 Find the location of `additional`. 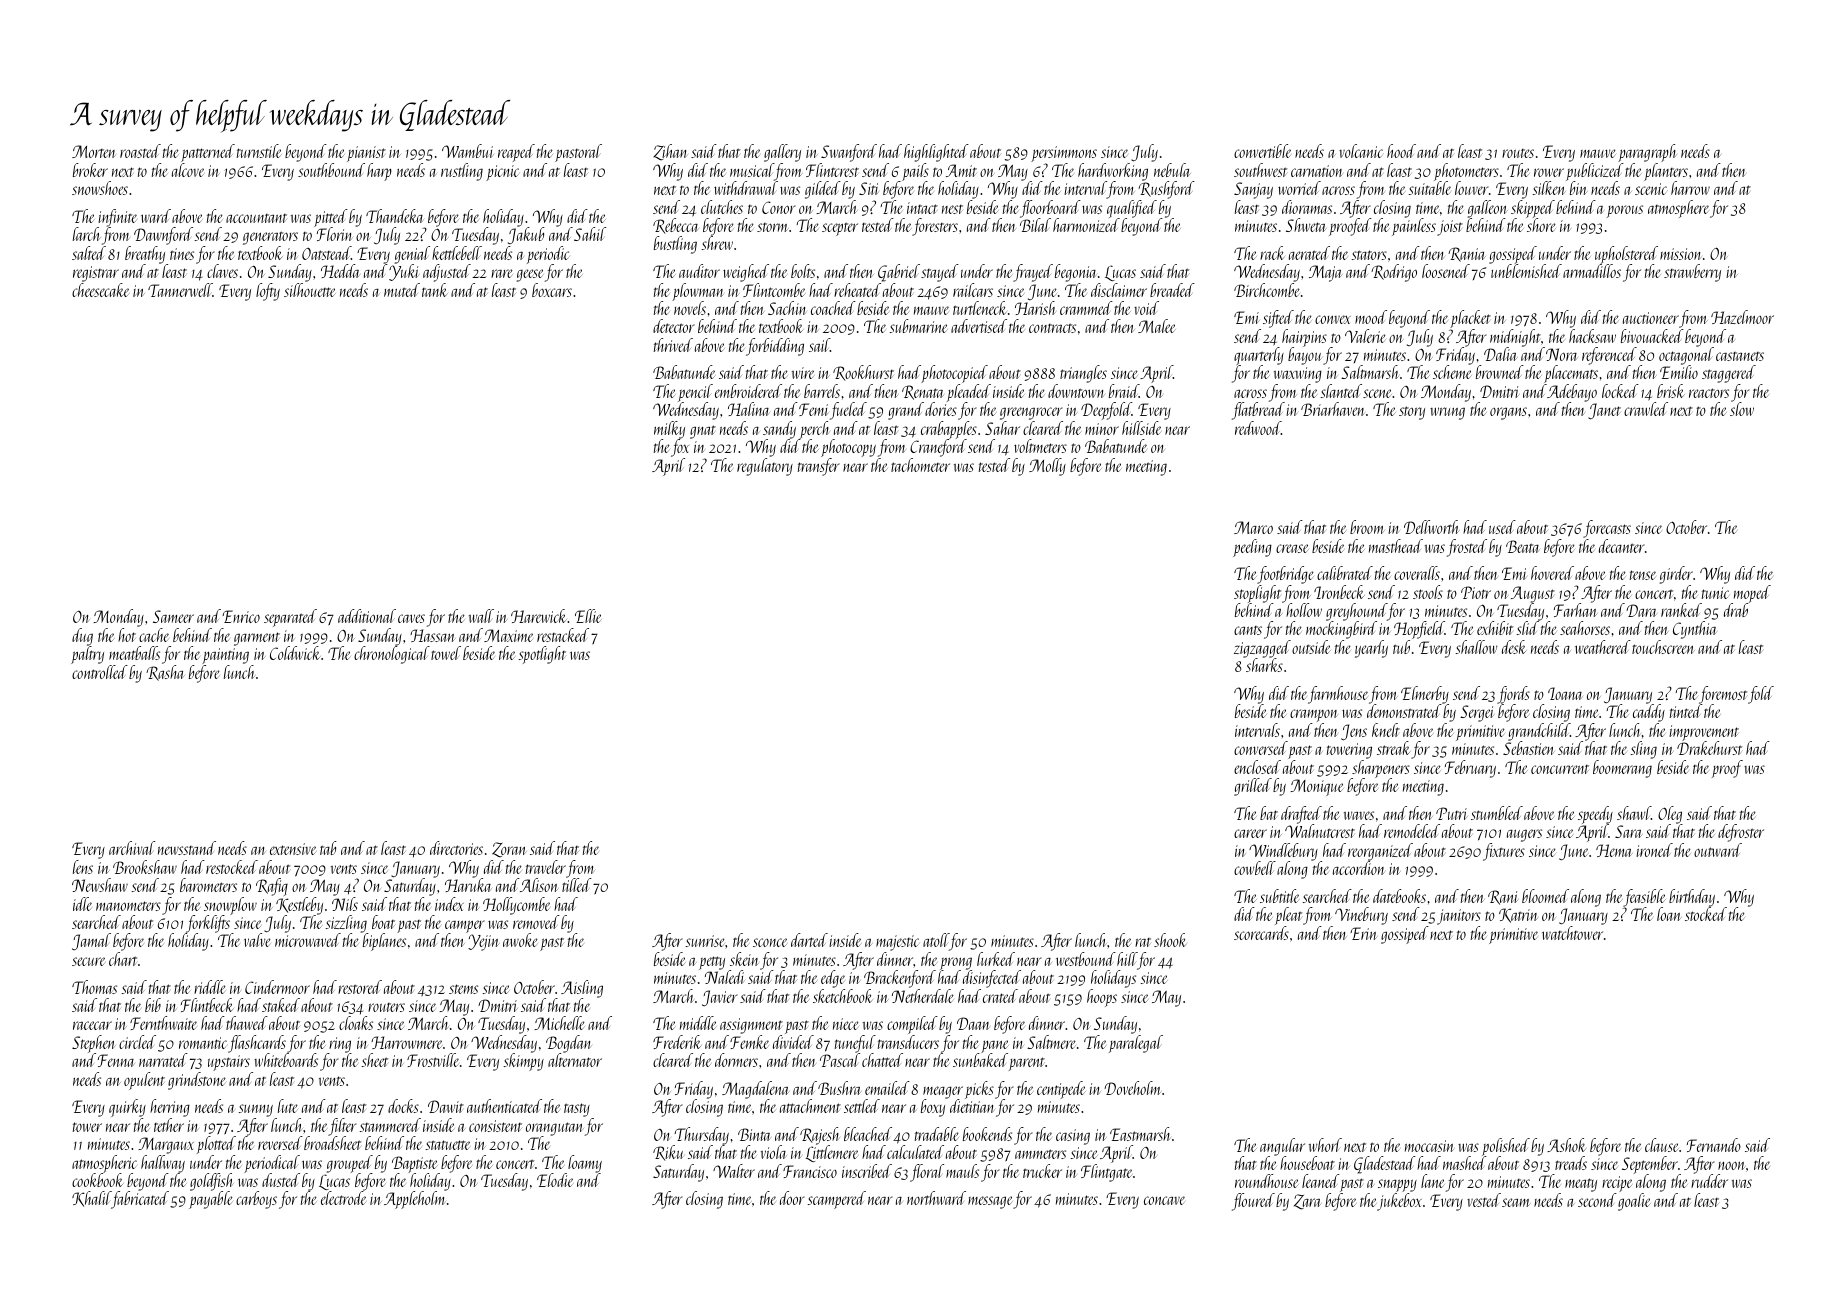

additional is located at coordinates (367, 616).
